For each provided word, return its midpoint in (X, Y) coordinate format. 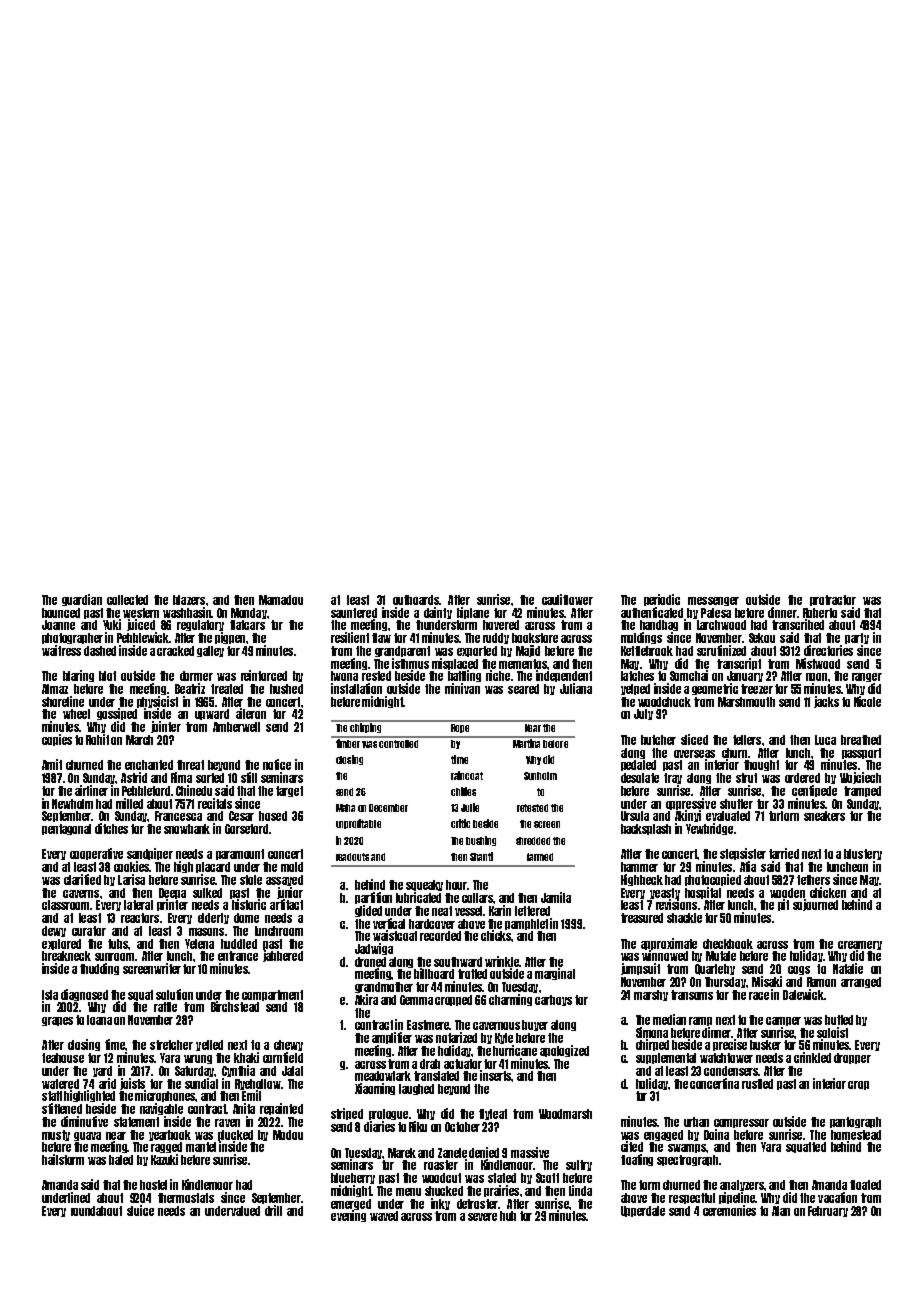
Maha (345, 808)
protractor (833, 600)
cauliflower (567, 599)
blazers (189, 600)
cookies (131, 866)
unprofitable (358, 824)
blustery (863, 854)
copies (57, 740)
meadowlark (383, 1076)
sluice (140, 1210)
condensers (731, 1071)
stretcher (171, 1045)
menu (408, 1192)
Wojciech (860, 778)
